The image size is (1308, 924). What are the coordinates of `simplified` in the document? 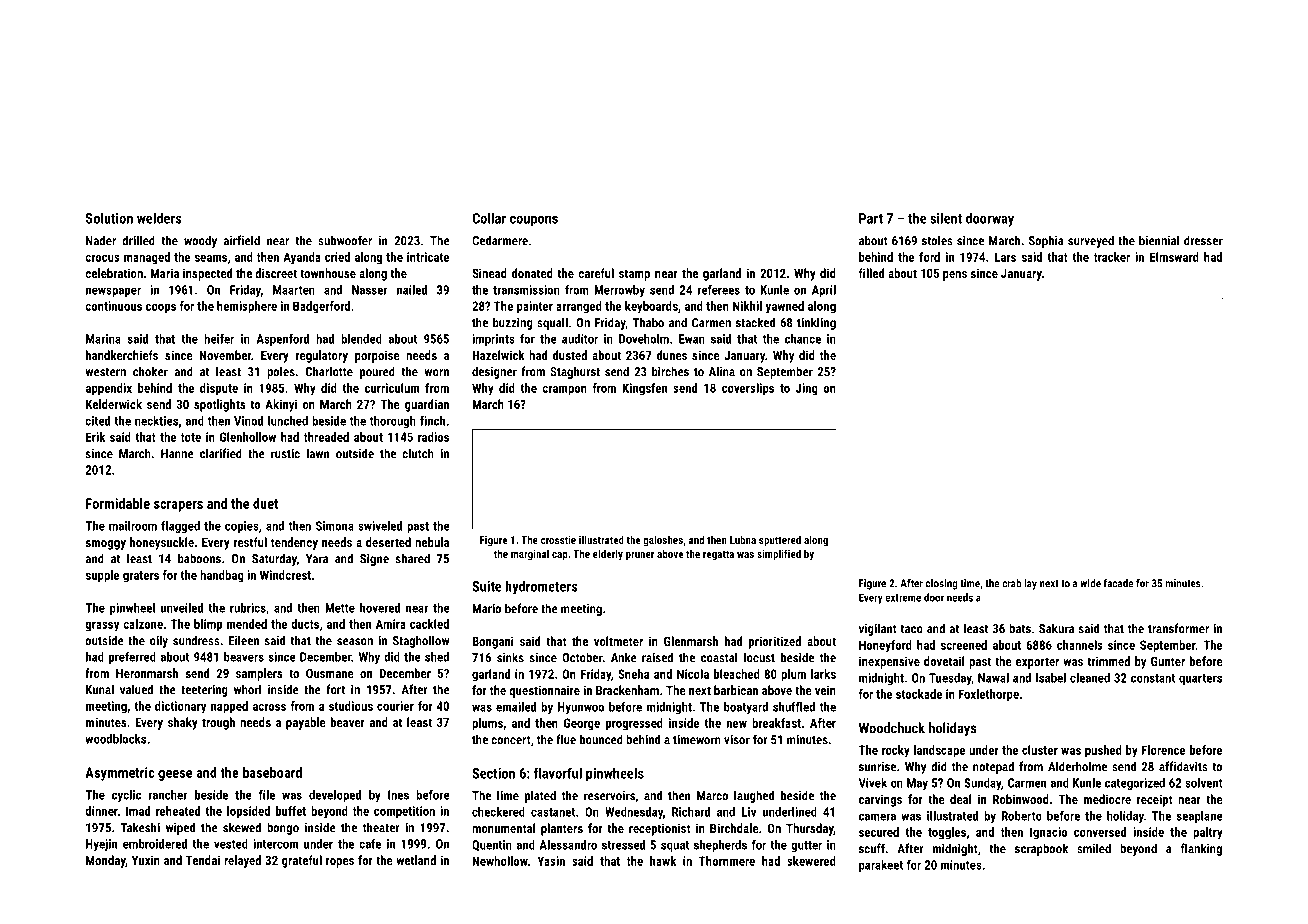 It's located at (779, 555).
